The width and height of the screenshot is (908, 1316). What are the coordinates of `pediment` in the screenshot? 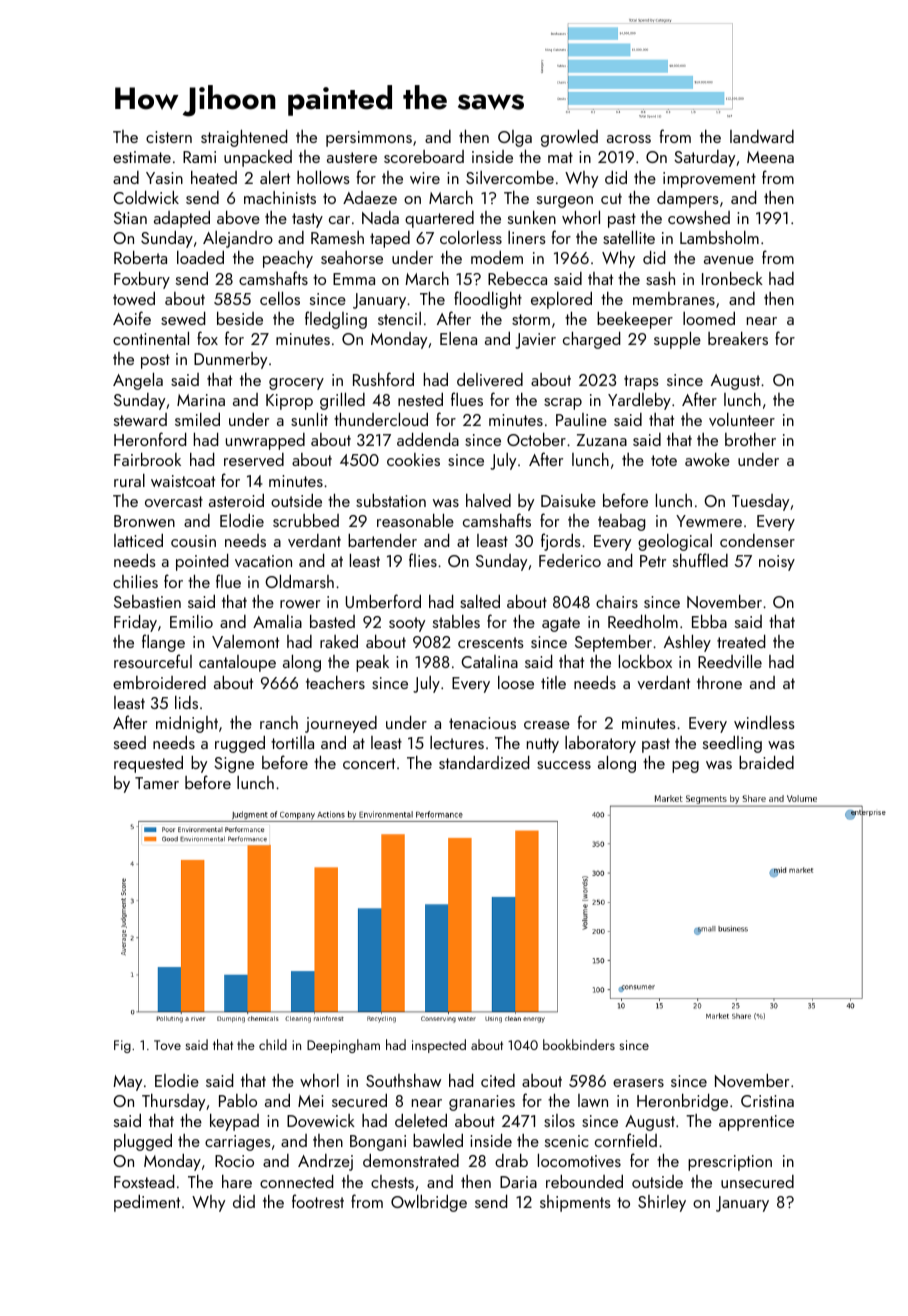 It's located at (147, 1203).
